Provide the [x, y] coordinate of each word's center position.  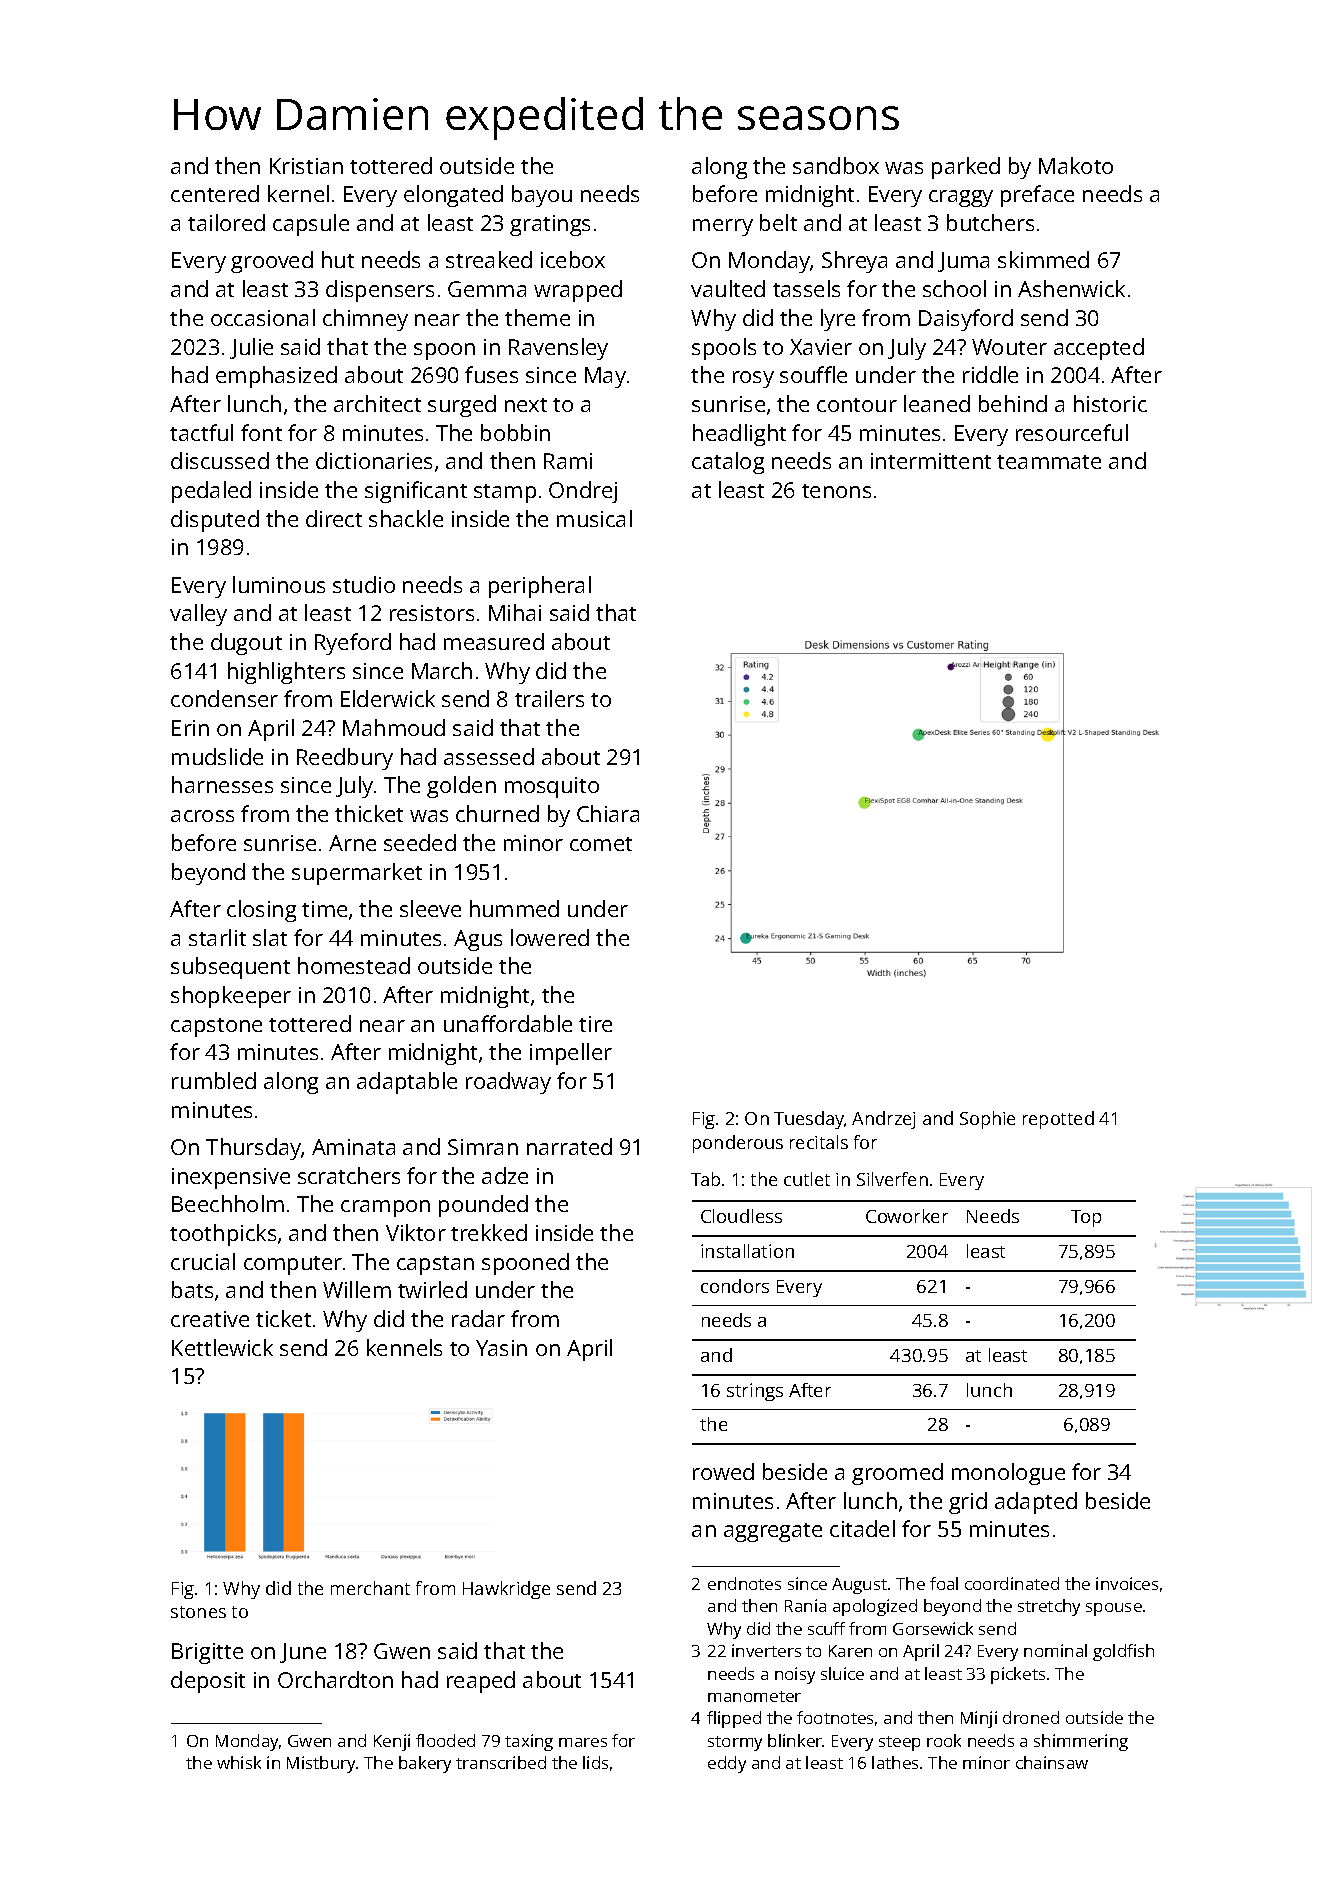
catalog [728, 463]
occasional [263, 317]
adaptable [407, 1083]
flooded [445, 1740]
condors [735, 1286]
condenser [224, 698]
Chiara [608, 813]
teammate [1049, 462]
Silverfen [892, 1179]
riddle [990, 374]
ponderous [738, 1144]
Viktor [416, 1232]
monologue [1008, 1474]
